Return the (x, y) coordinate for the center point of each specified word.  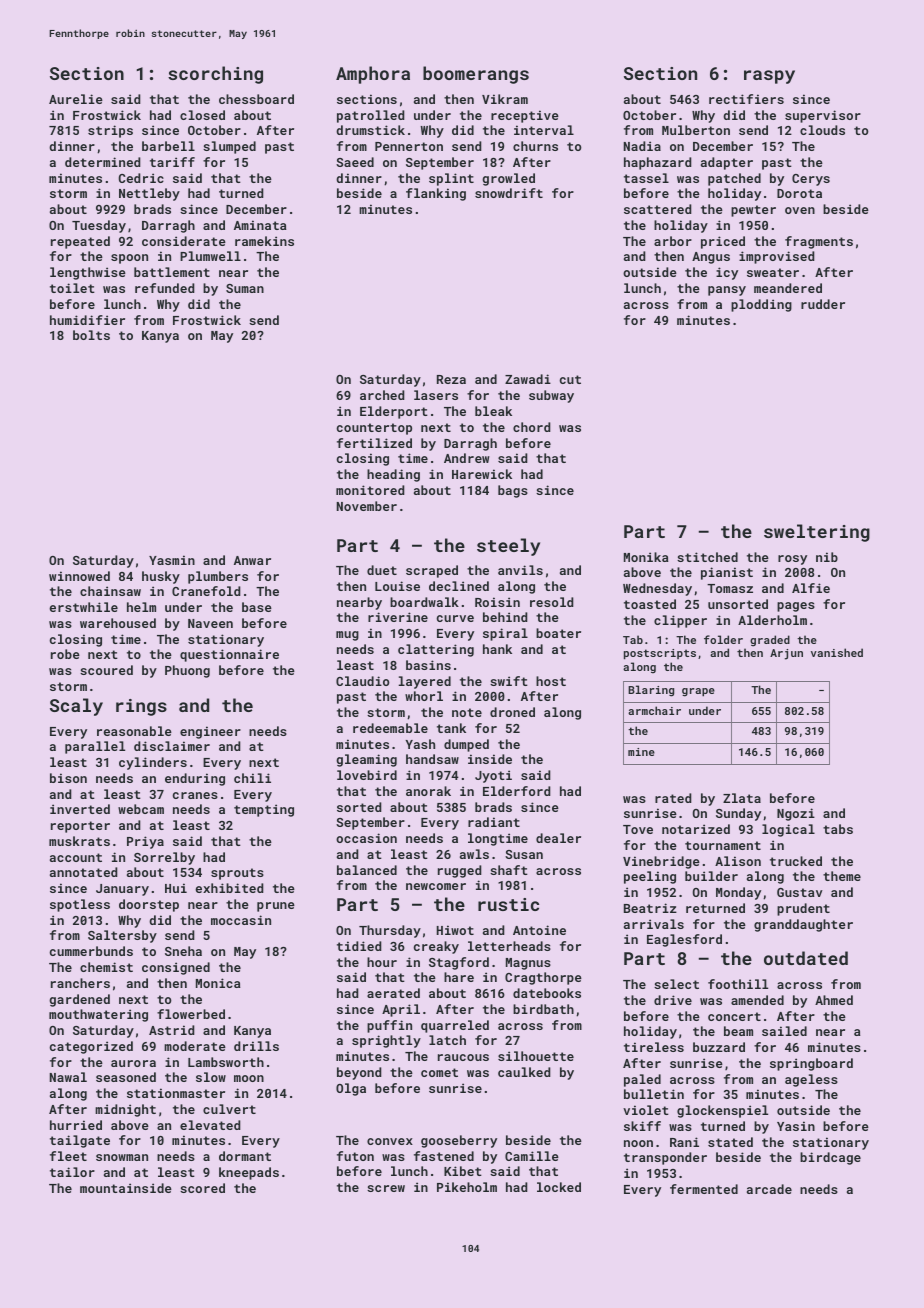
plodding (761, 305)
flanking (436, 194)
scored (202, 1188)
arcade (769, 1189)
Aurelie (76, 99)
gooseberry (459, 1141)
